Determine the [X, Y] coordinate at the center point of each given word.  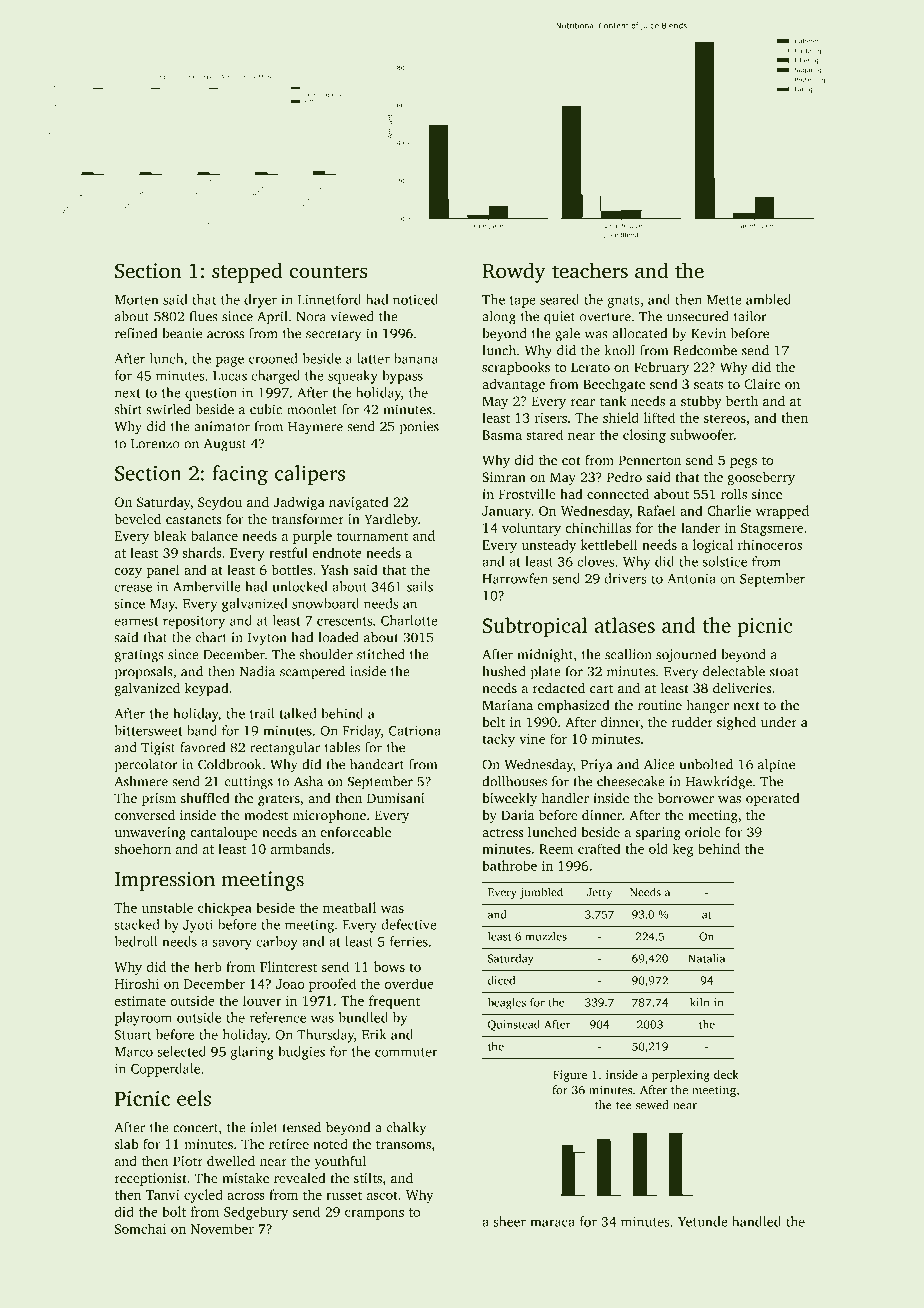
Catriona [415, 730]
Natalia [706, 958]
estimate [140, 1001]
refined [136, 333]
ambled [768, 299]
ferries [409, 941]
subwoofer [702, 434]
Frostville [527, 494]
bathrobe [509, 865]
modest [266, 814]
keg [682, 850]
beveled [137, 519]
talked [298, 713]
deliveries [742, 687]
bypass [402, 377]
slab [126, 1144]
